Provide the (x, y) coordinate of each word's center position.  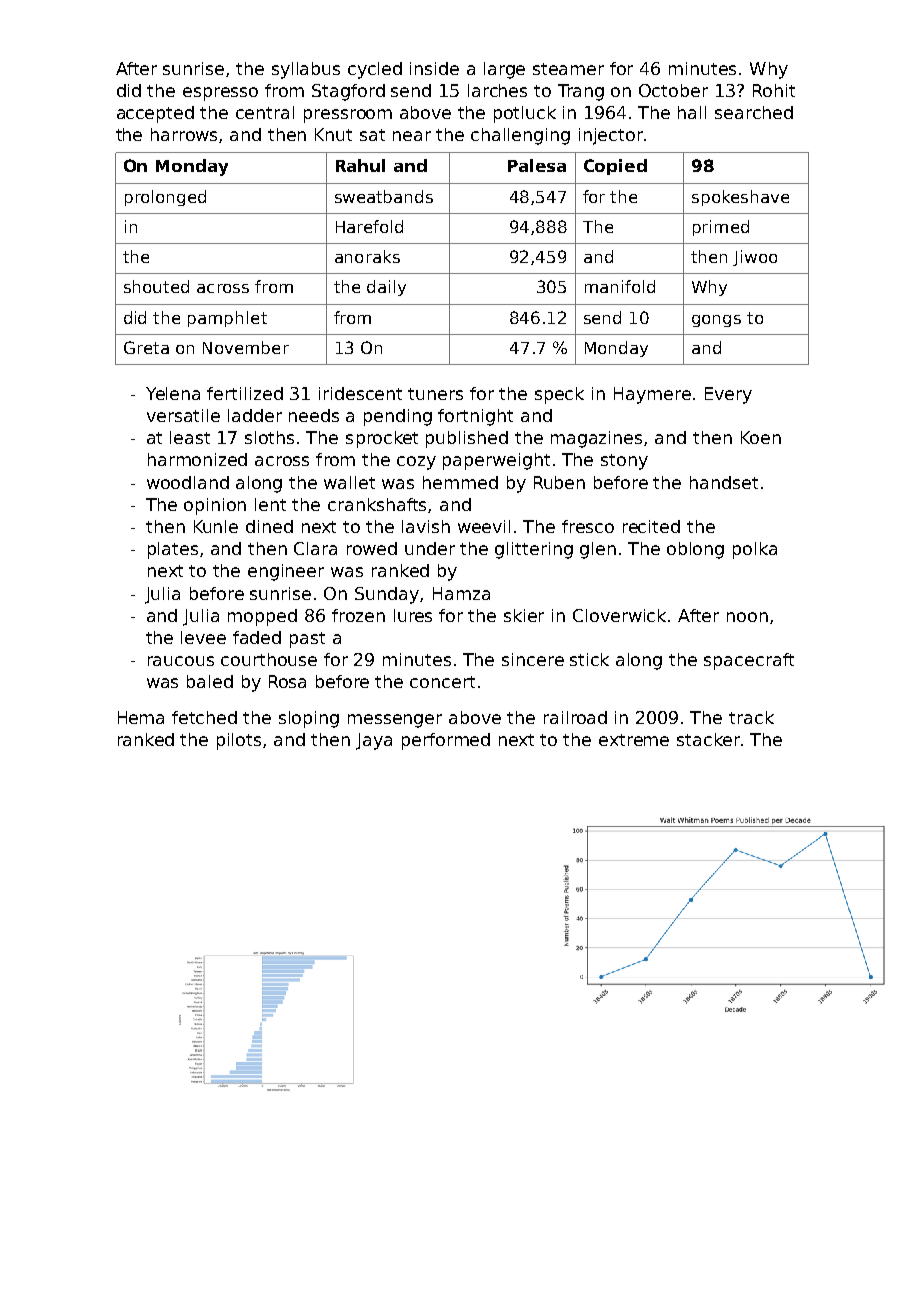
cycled (375, 70)
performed (446, 741)
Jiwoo (755, 258)
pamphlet (227, 319)
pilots (239, 741)
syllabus (306, 70)
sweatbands (384, 196)
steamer (568, 69)
